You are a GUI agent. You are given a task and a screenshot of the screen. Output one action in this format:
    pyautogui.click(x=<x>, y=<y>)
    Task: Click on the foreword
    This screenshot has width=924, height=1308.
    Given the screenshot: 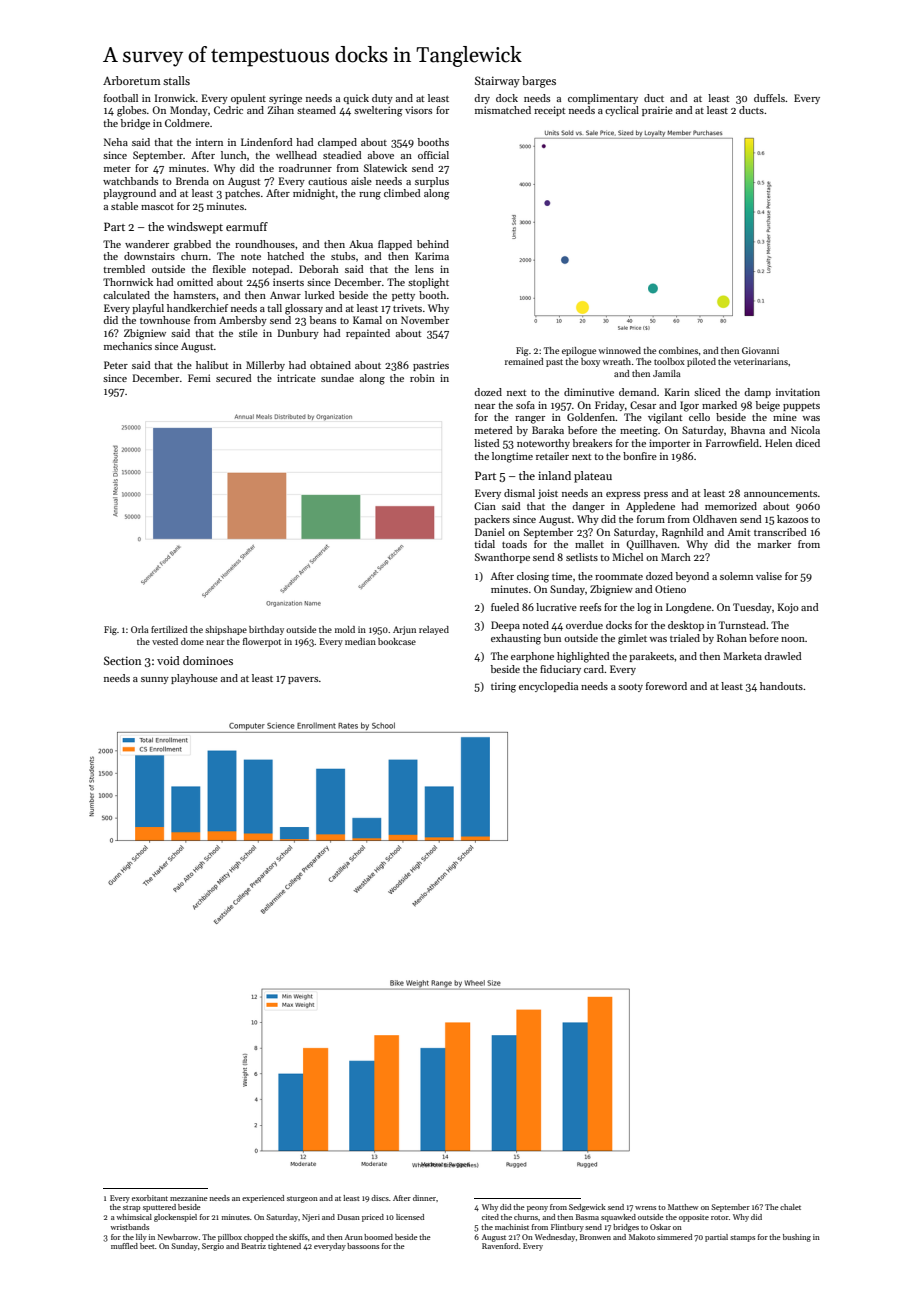 What is the action you would take?
    pyautogui.click(x=666, y=686)
